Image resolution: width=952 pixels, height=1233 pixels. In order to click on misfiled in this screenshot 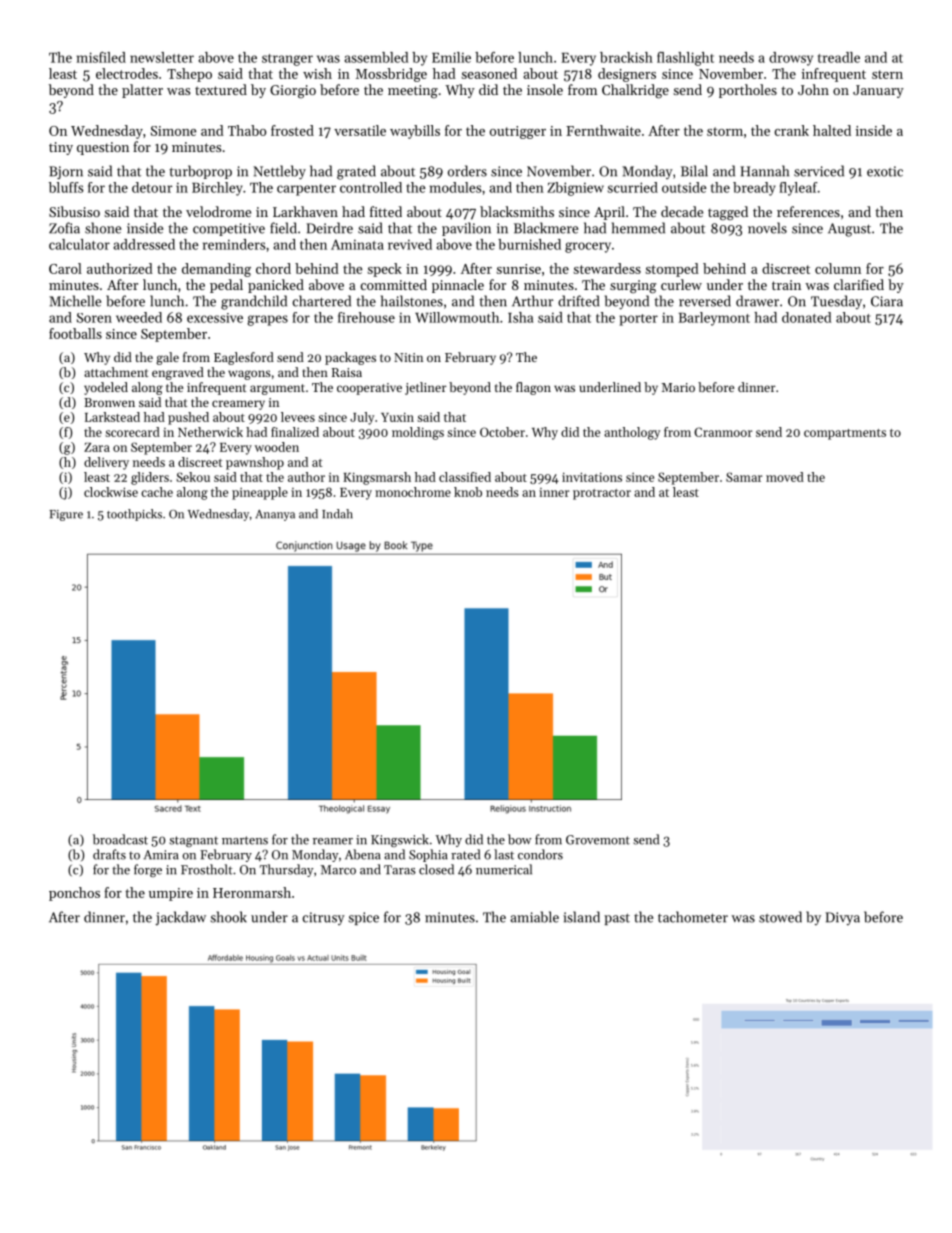, I will do `click(101, 57)`.
